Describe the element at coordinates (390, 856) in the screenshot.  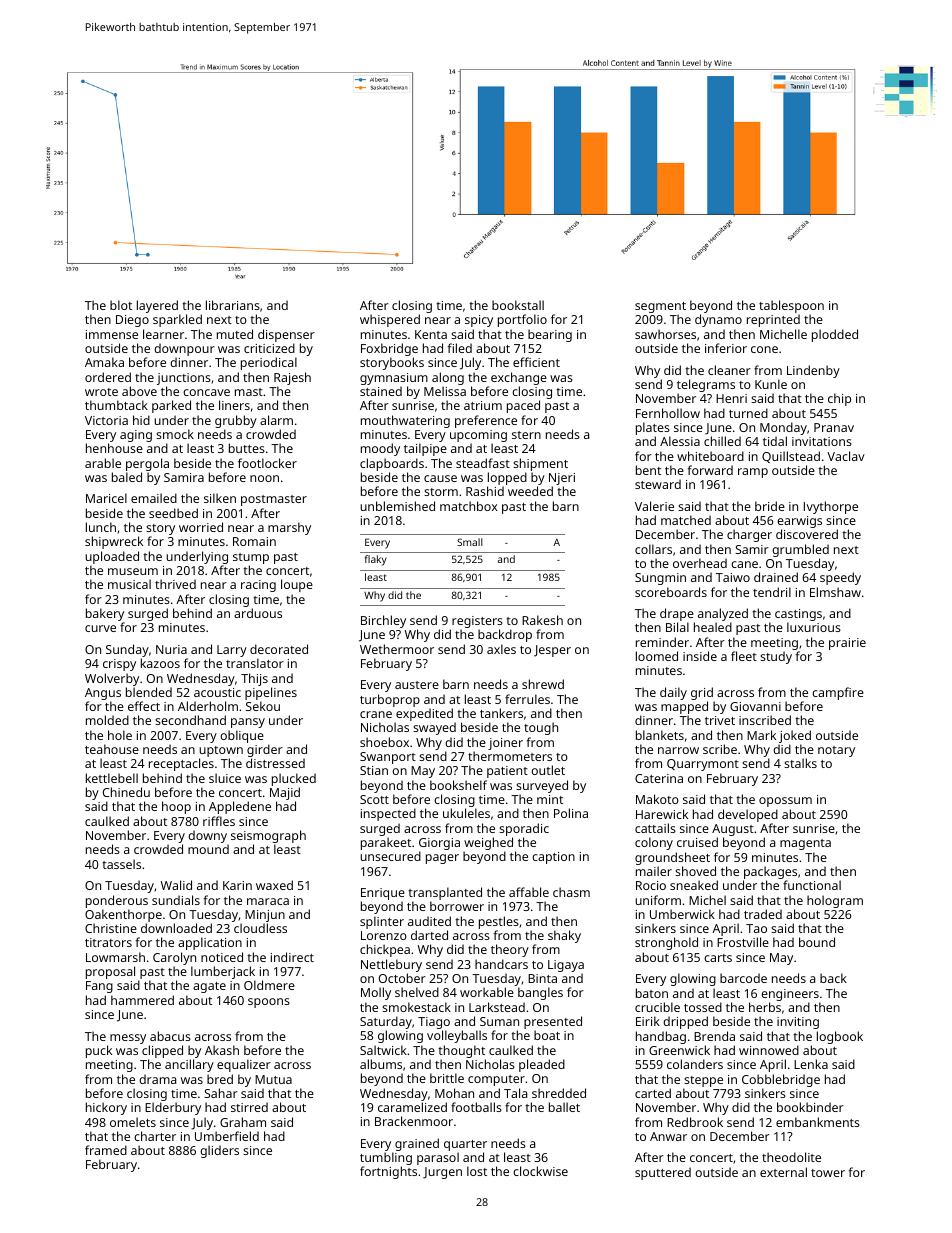
I see `unsecured` at that location.
